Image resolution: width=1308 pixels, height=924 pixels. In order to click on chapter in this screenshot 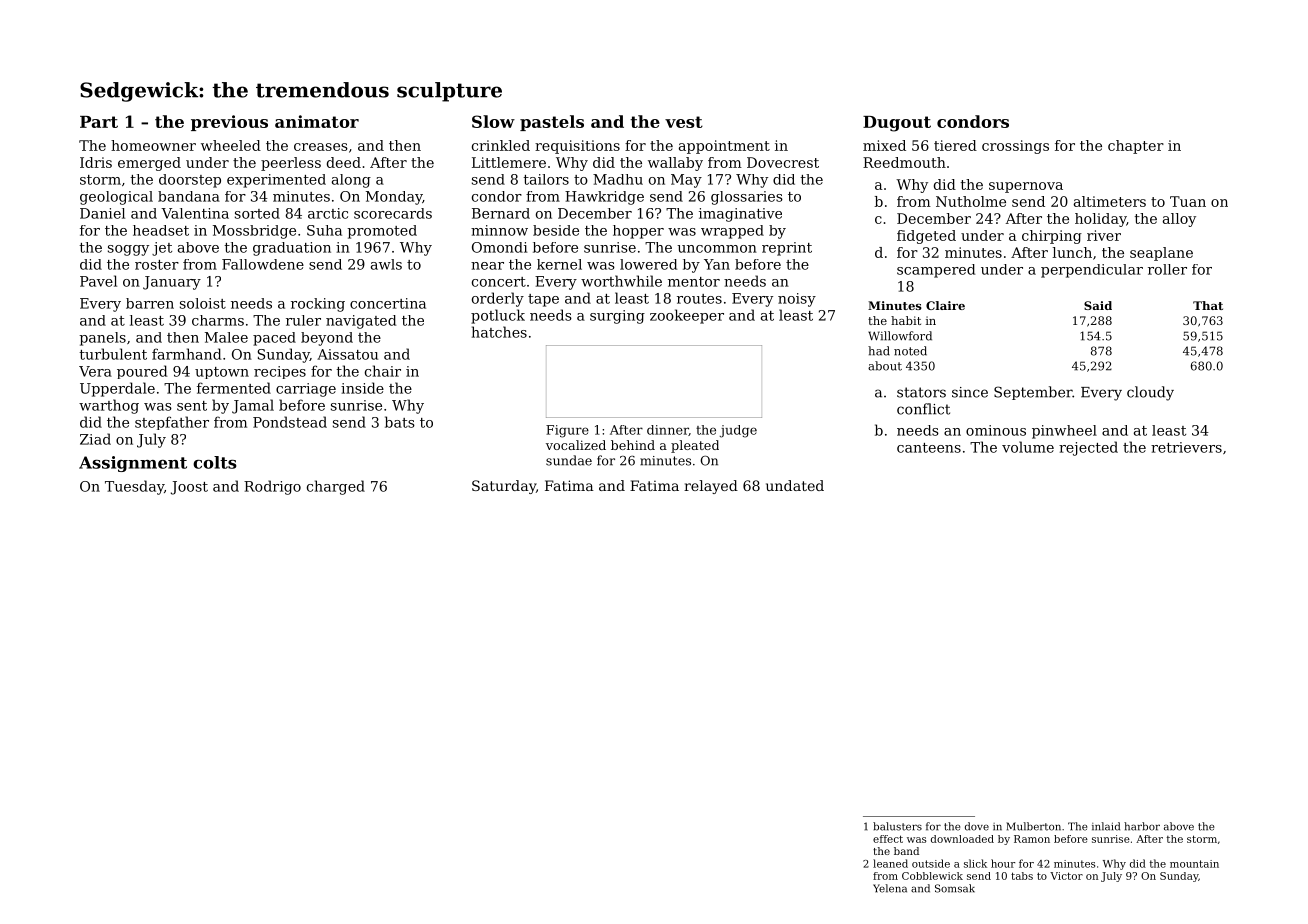, I will do `click(1136, 147)`.
